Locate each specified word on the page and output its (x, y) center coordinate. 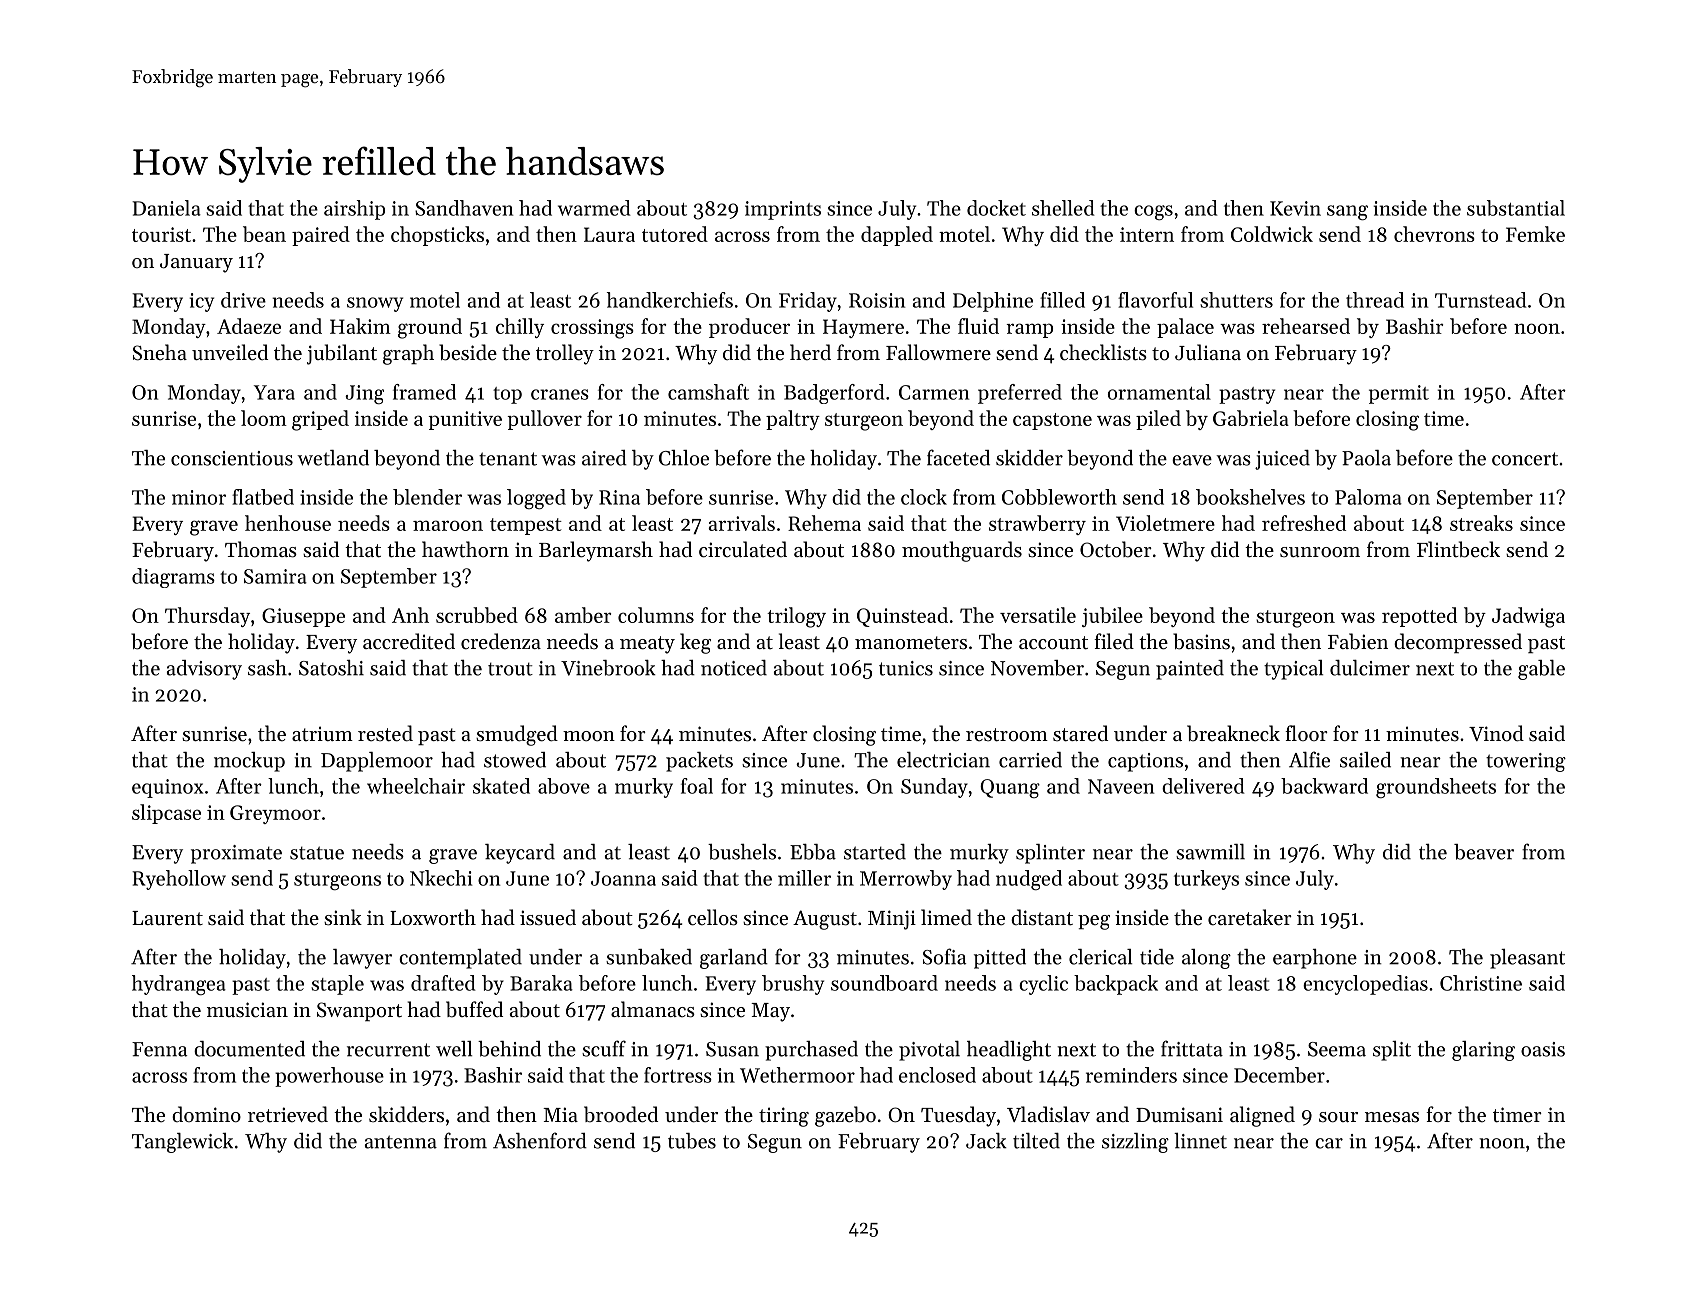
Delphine (993, 302)
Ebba (813, 852)
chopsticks (437, 236)
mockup (249, 762)
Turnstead (1481, 300)
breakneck (1233, 733)
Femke (1535, 234)
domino (206, 1114)
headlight (1009, 1051)
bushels (742, 852)
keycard (520, 854)
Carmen (934, 392)
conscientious (232, 458)
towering (1526, 762)
